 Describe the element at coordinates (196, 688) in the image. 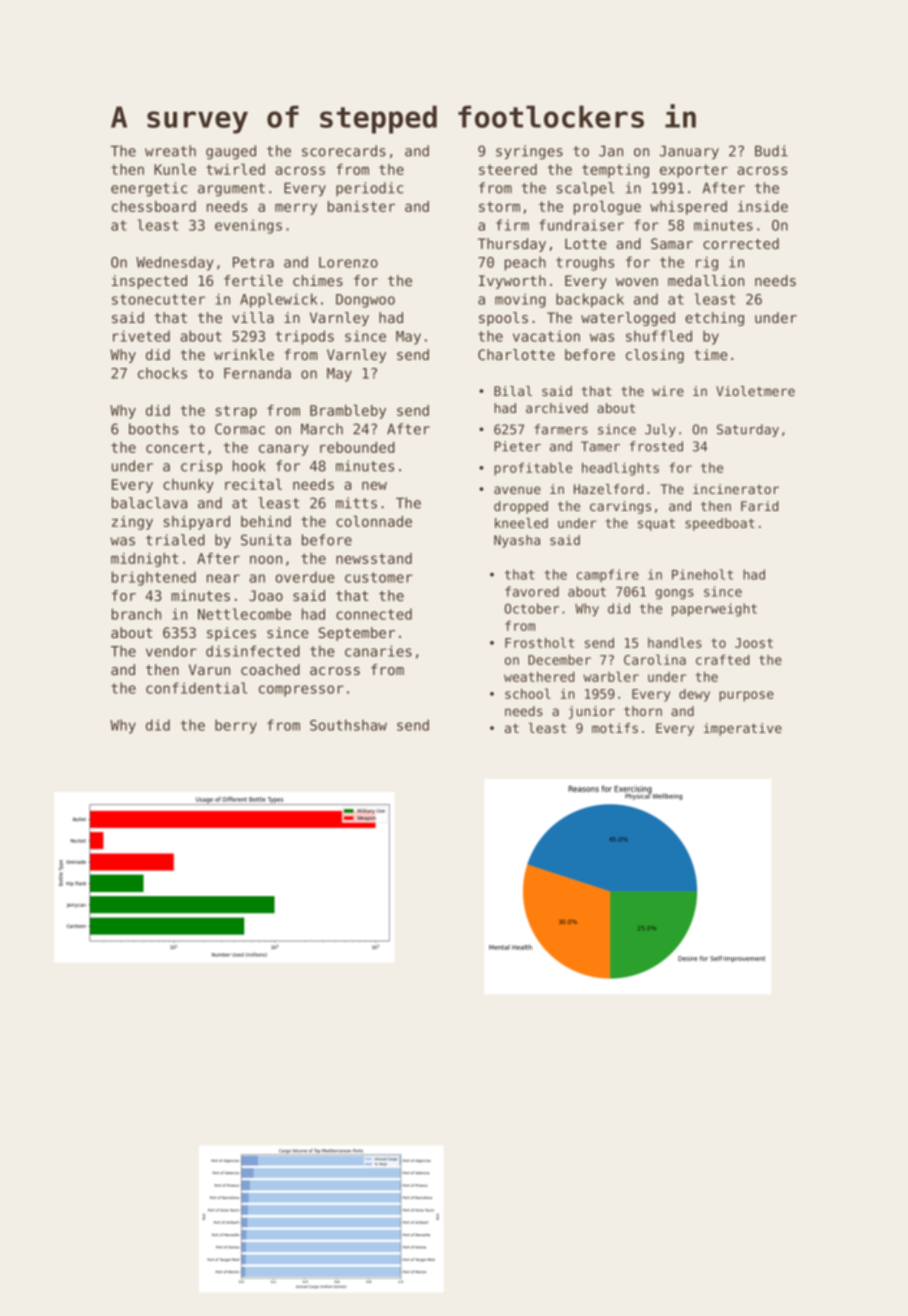

I see `confidential` at that location.
